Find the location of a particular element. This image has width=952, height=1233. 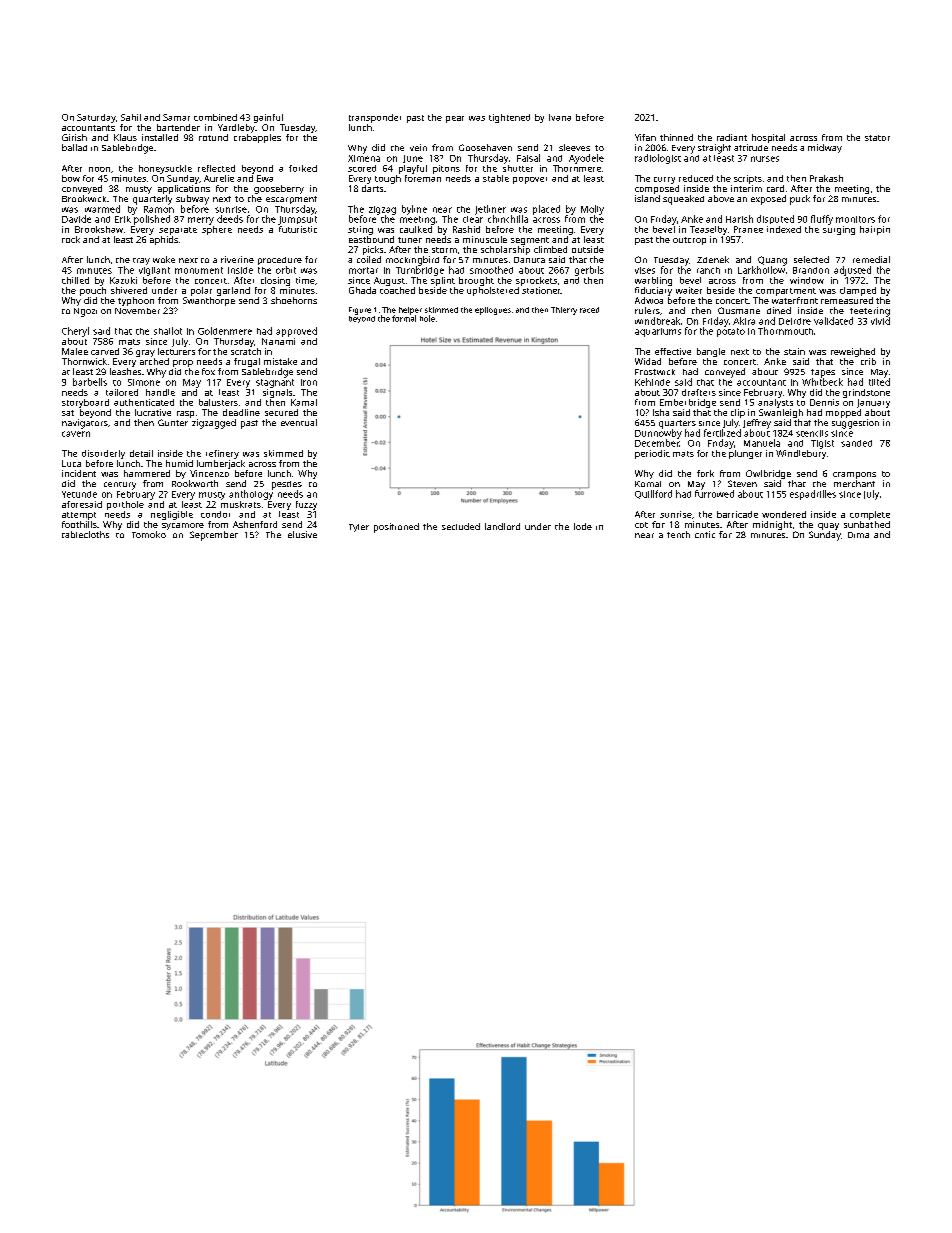

Kehinde is located at coordinates (652, 382).
